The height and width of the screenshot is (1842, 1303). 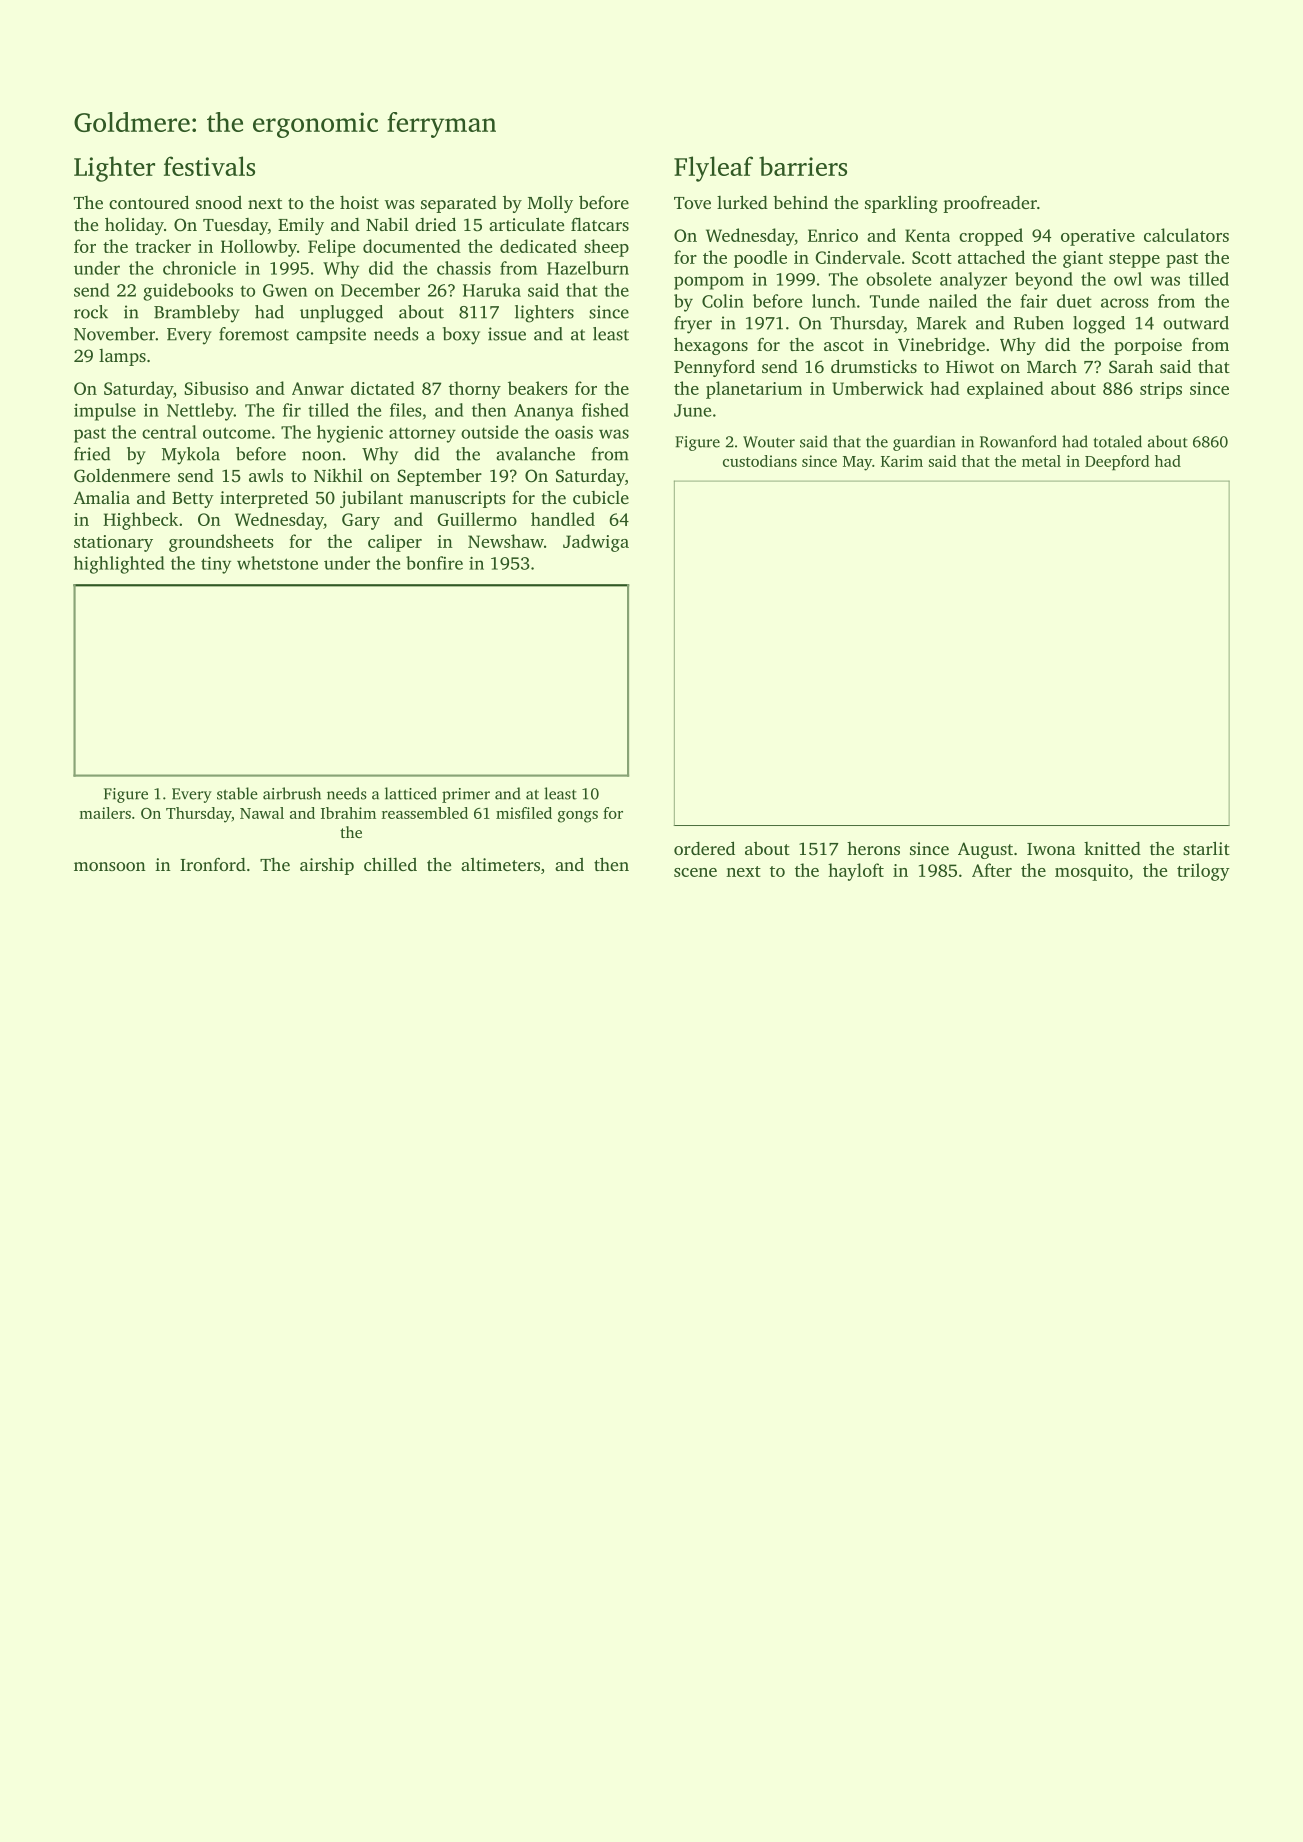 I want to click on metal, so click(x=1041, y=461).
